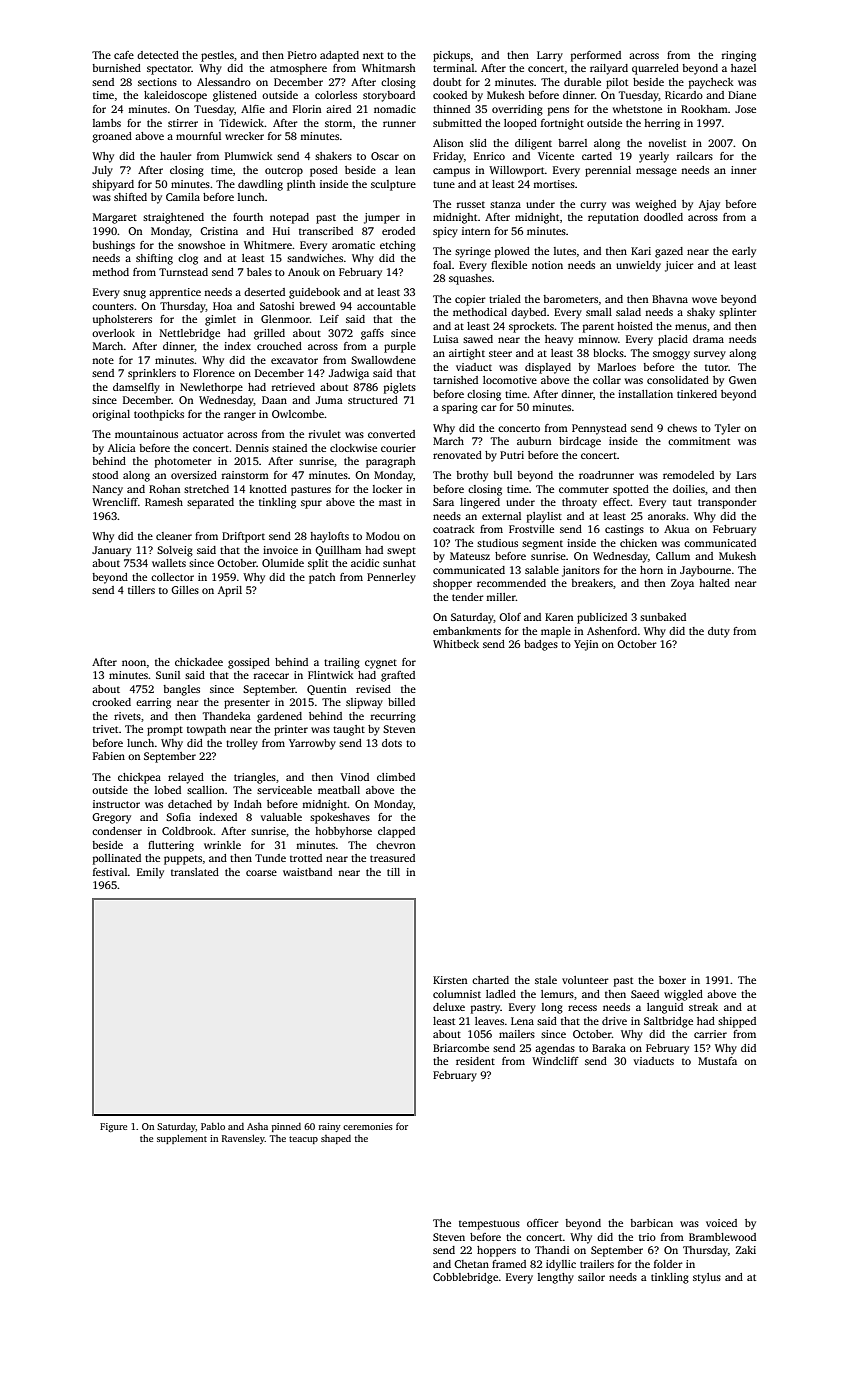 This page has width=849, height=1400. What do you see at coordinates (617, 367) in the page?
I see `Marloes` at bounding box center [617, 367].
